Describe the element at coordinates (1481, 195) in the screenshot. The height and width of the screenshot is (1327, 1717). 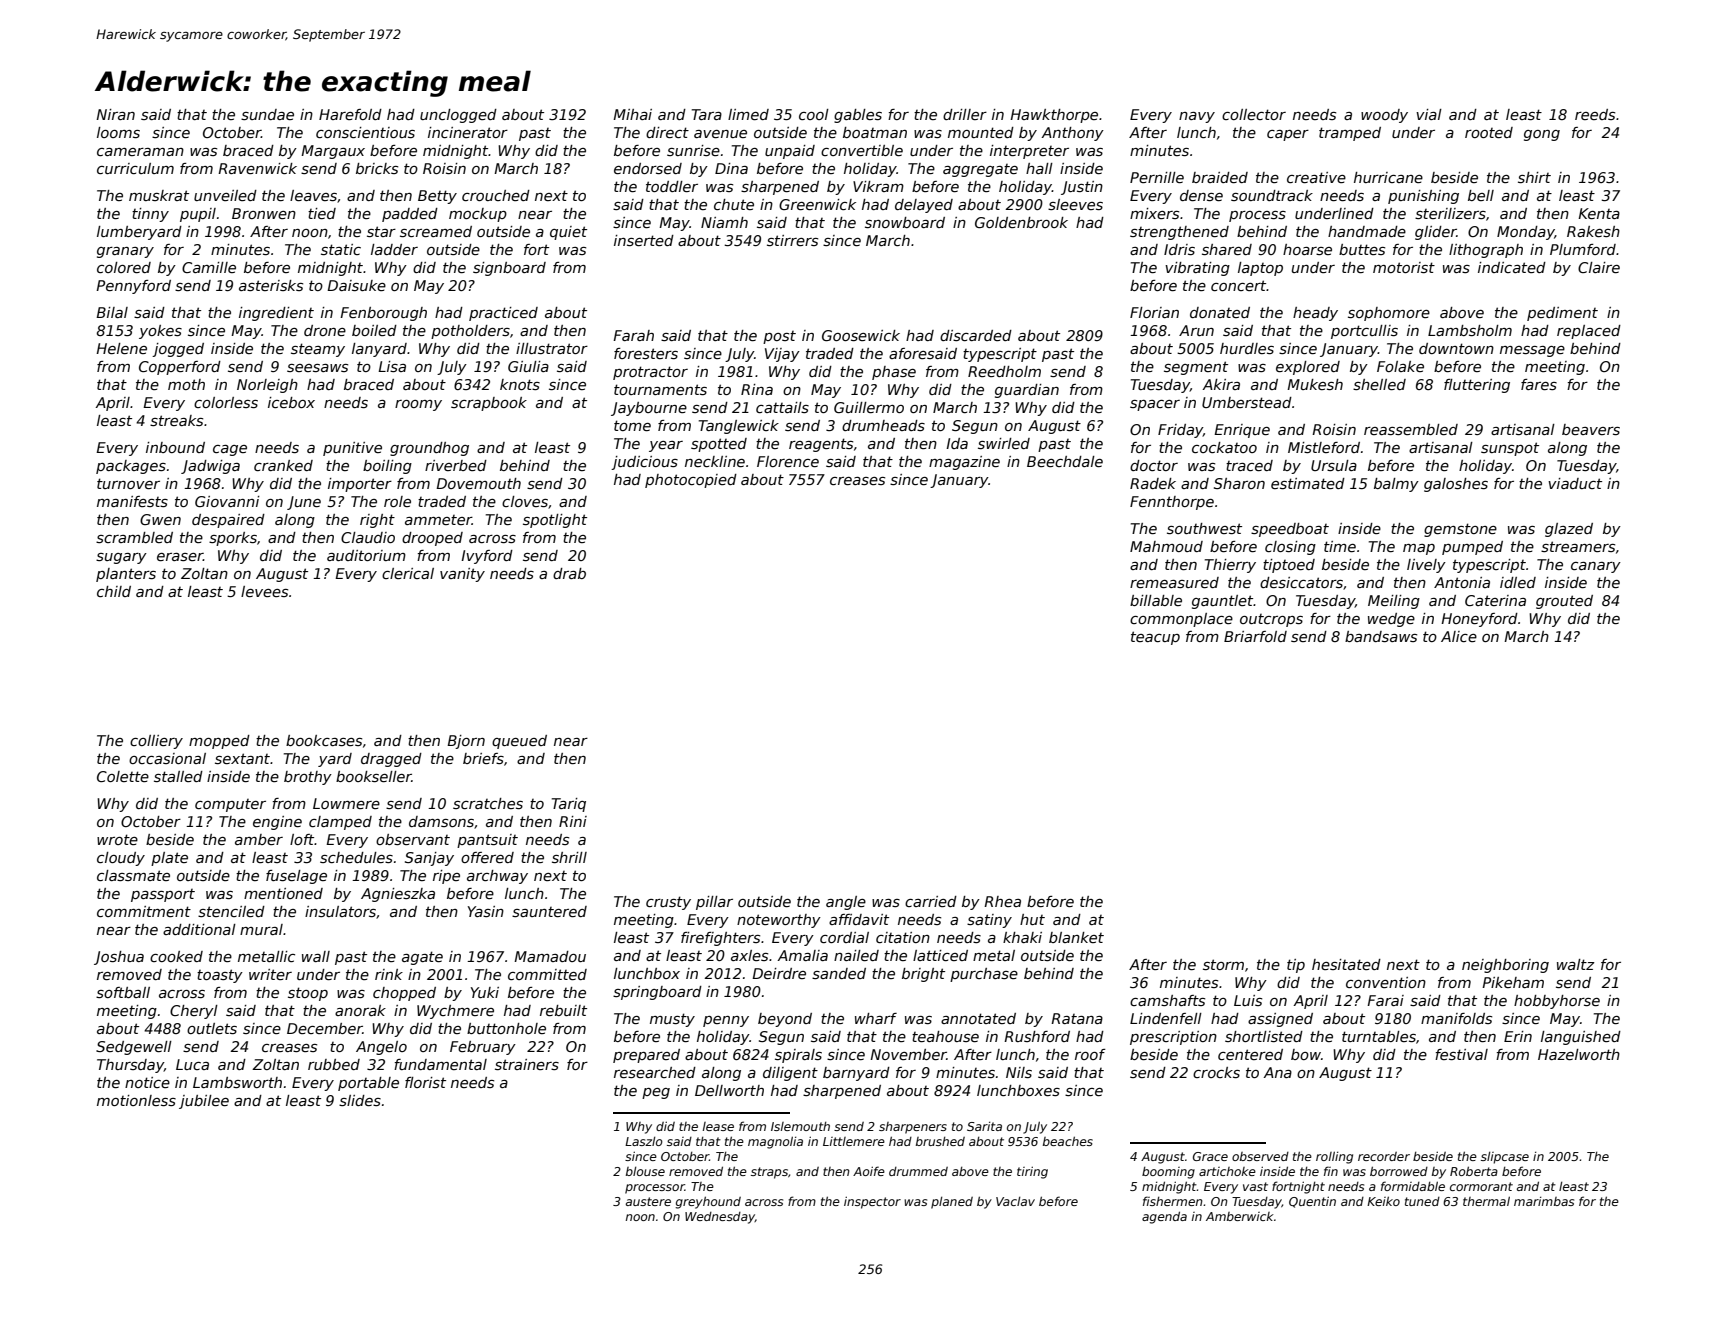
I see `bell` at that location.
